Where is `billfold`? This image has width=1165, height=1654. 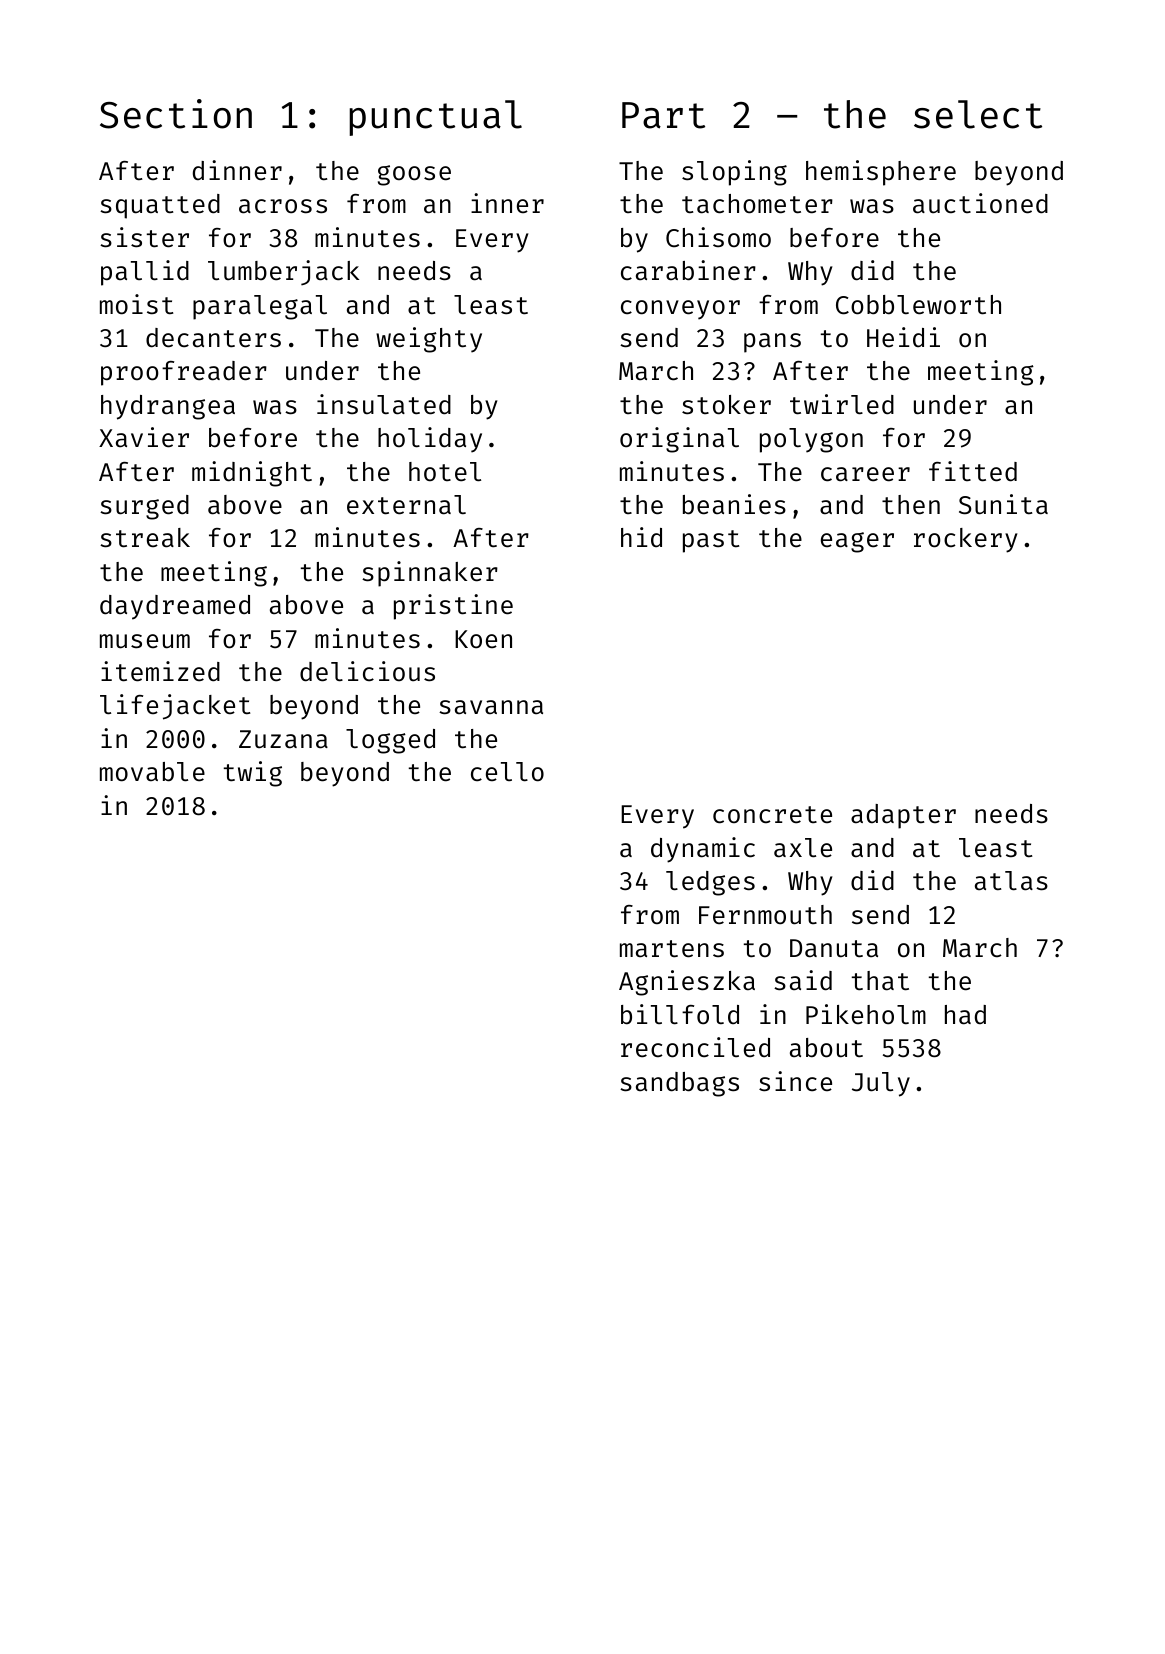 billfold is located at coordinates (680, 1014).
